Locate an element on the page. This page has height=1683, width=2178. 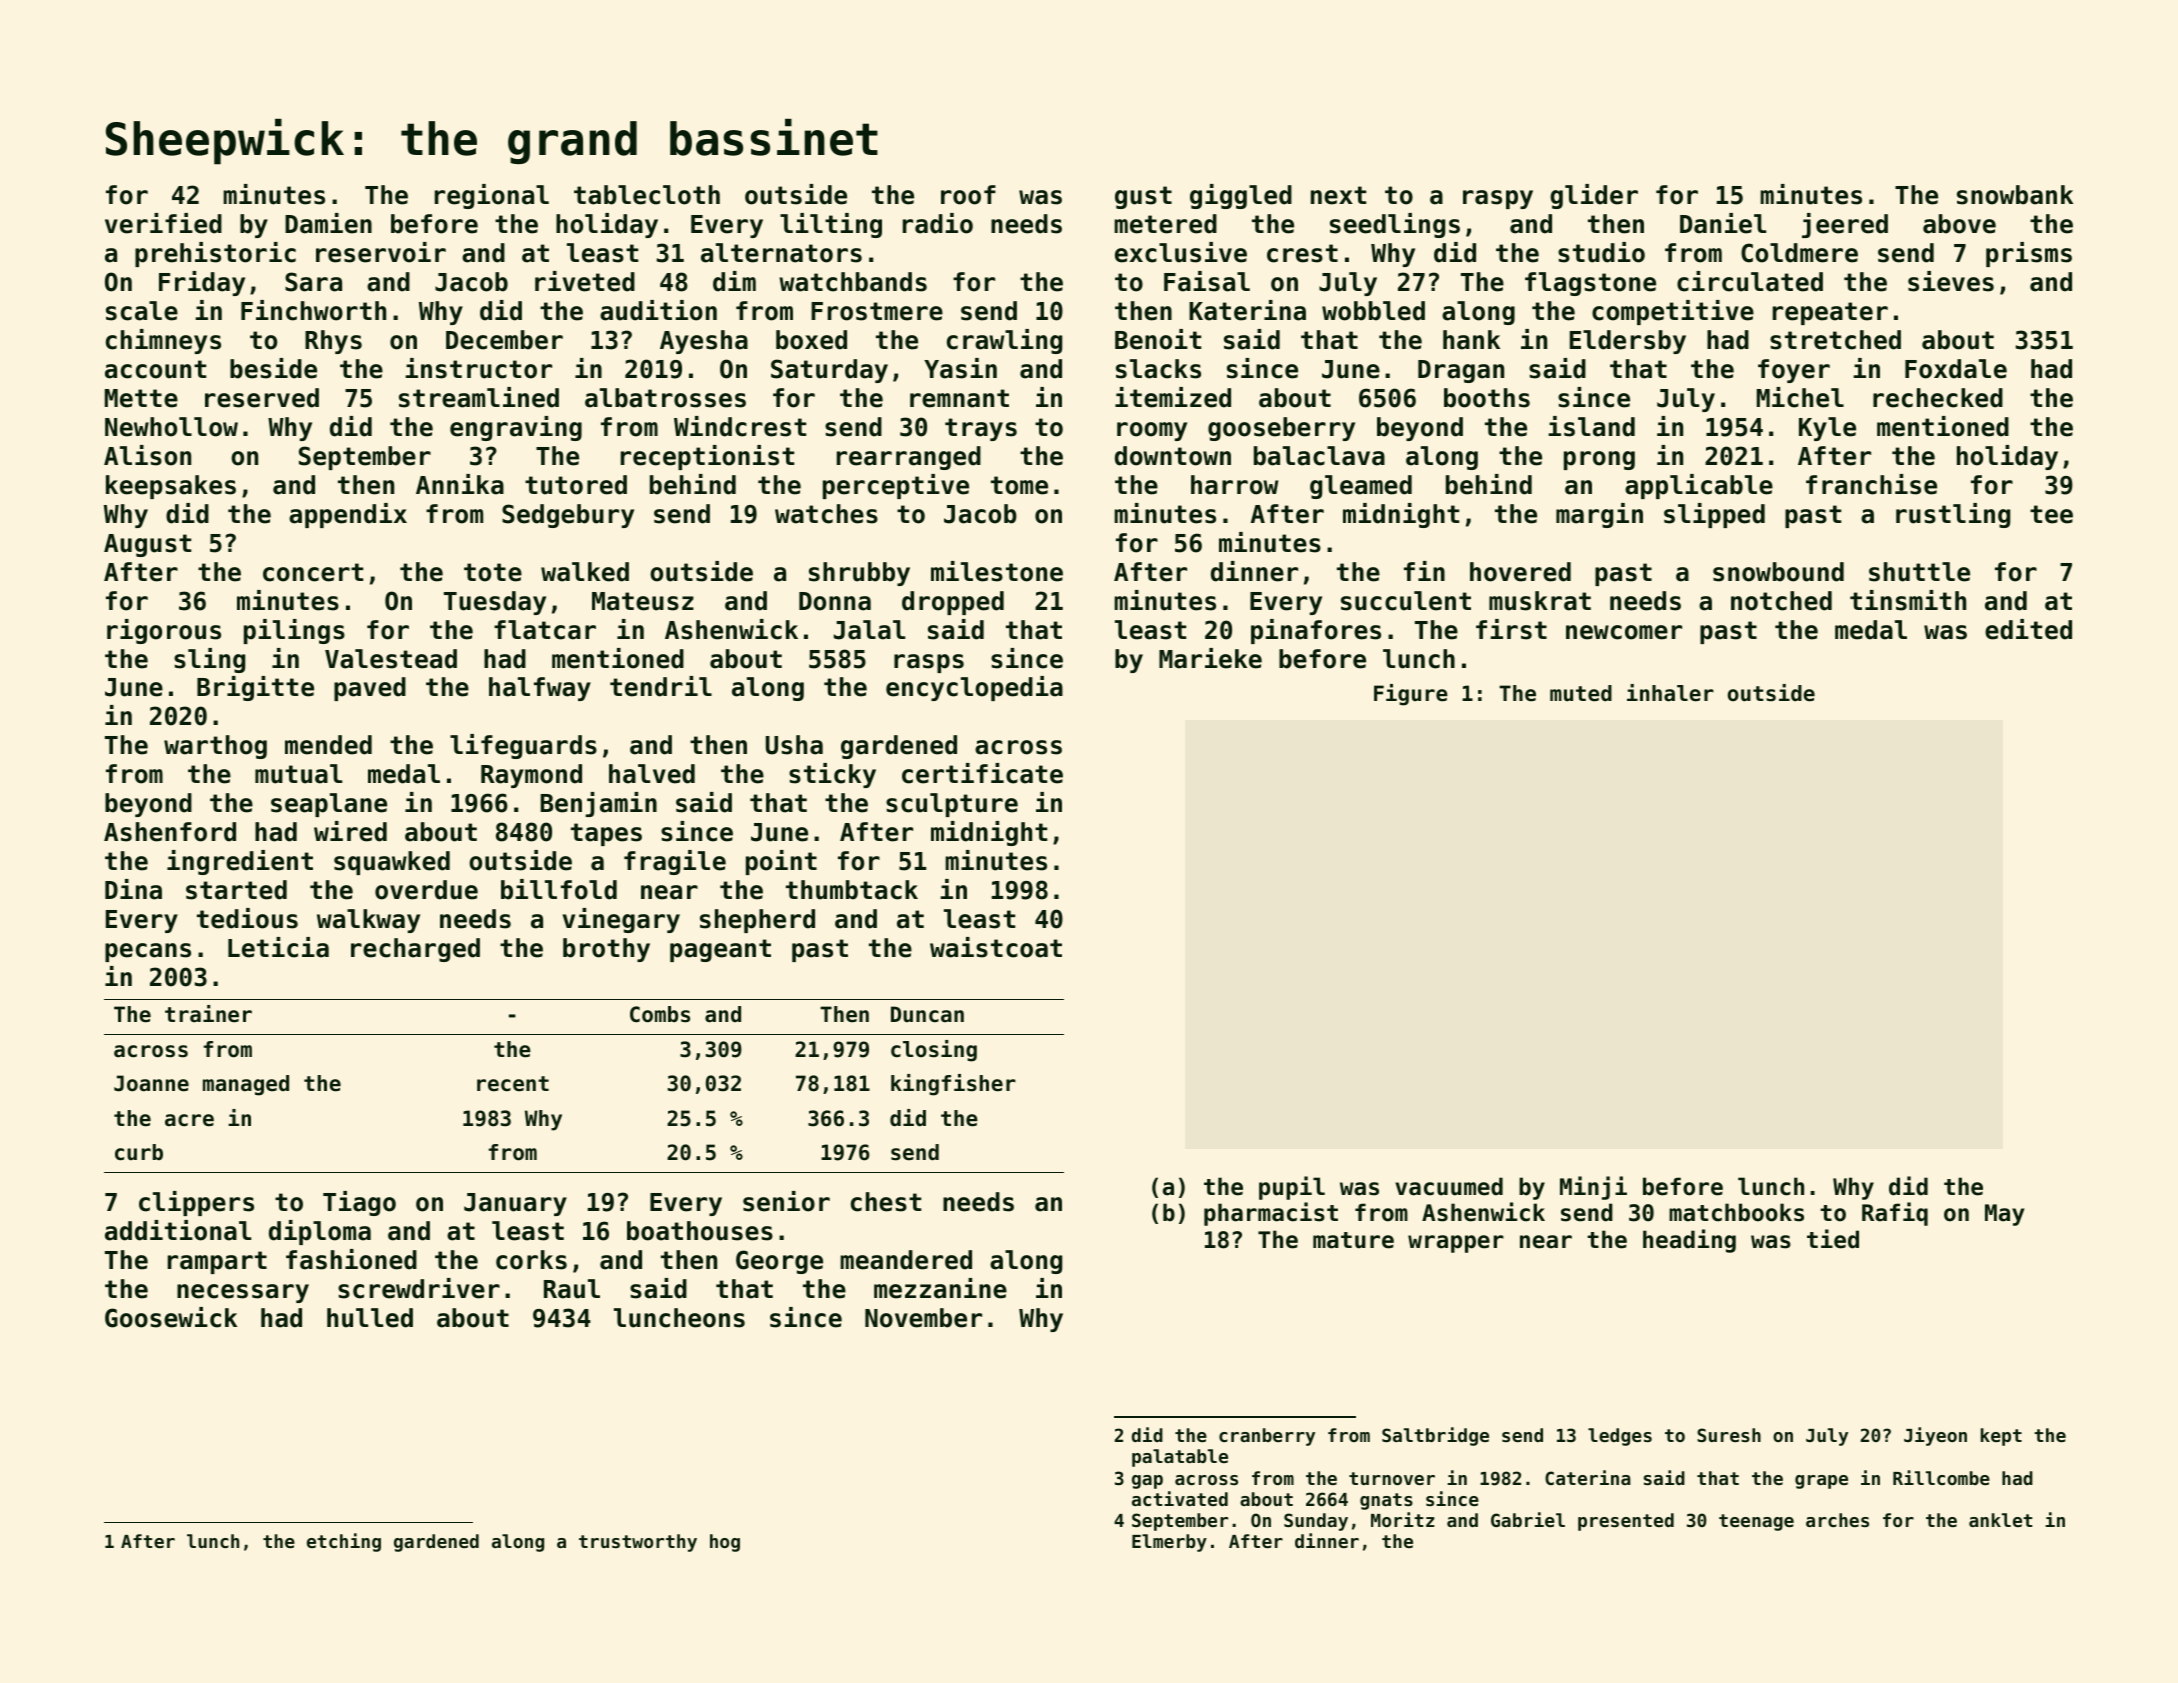
snowbank is located at coordinates (2015, 195).
